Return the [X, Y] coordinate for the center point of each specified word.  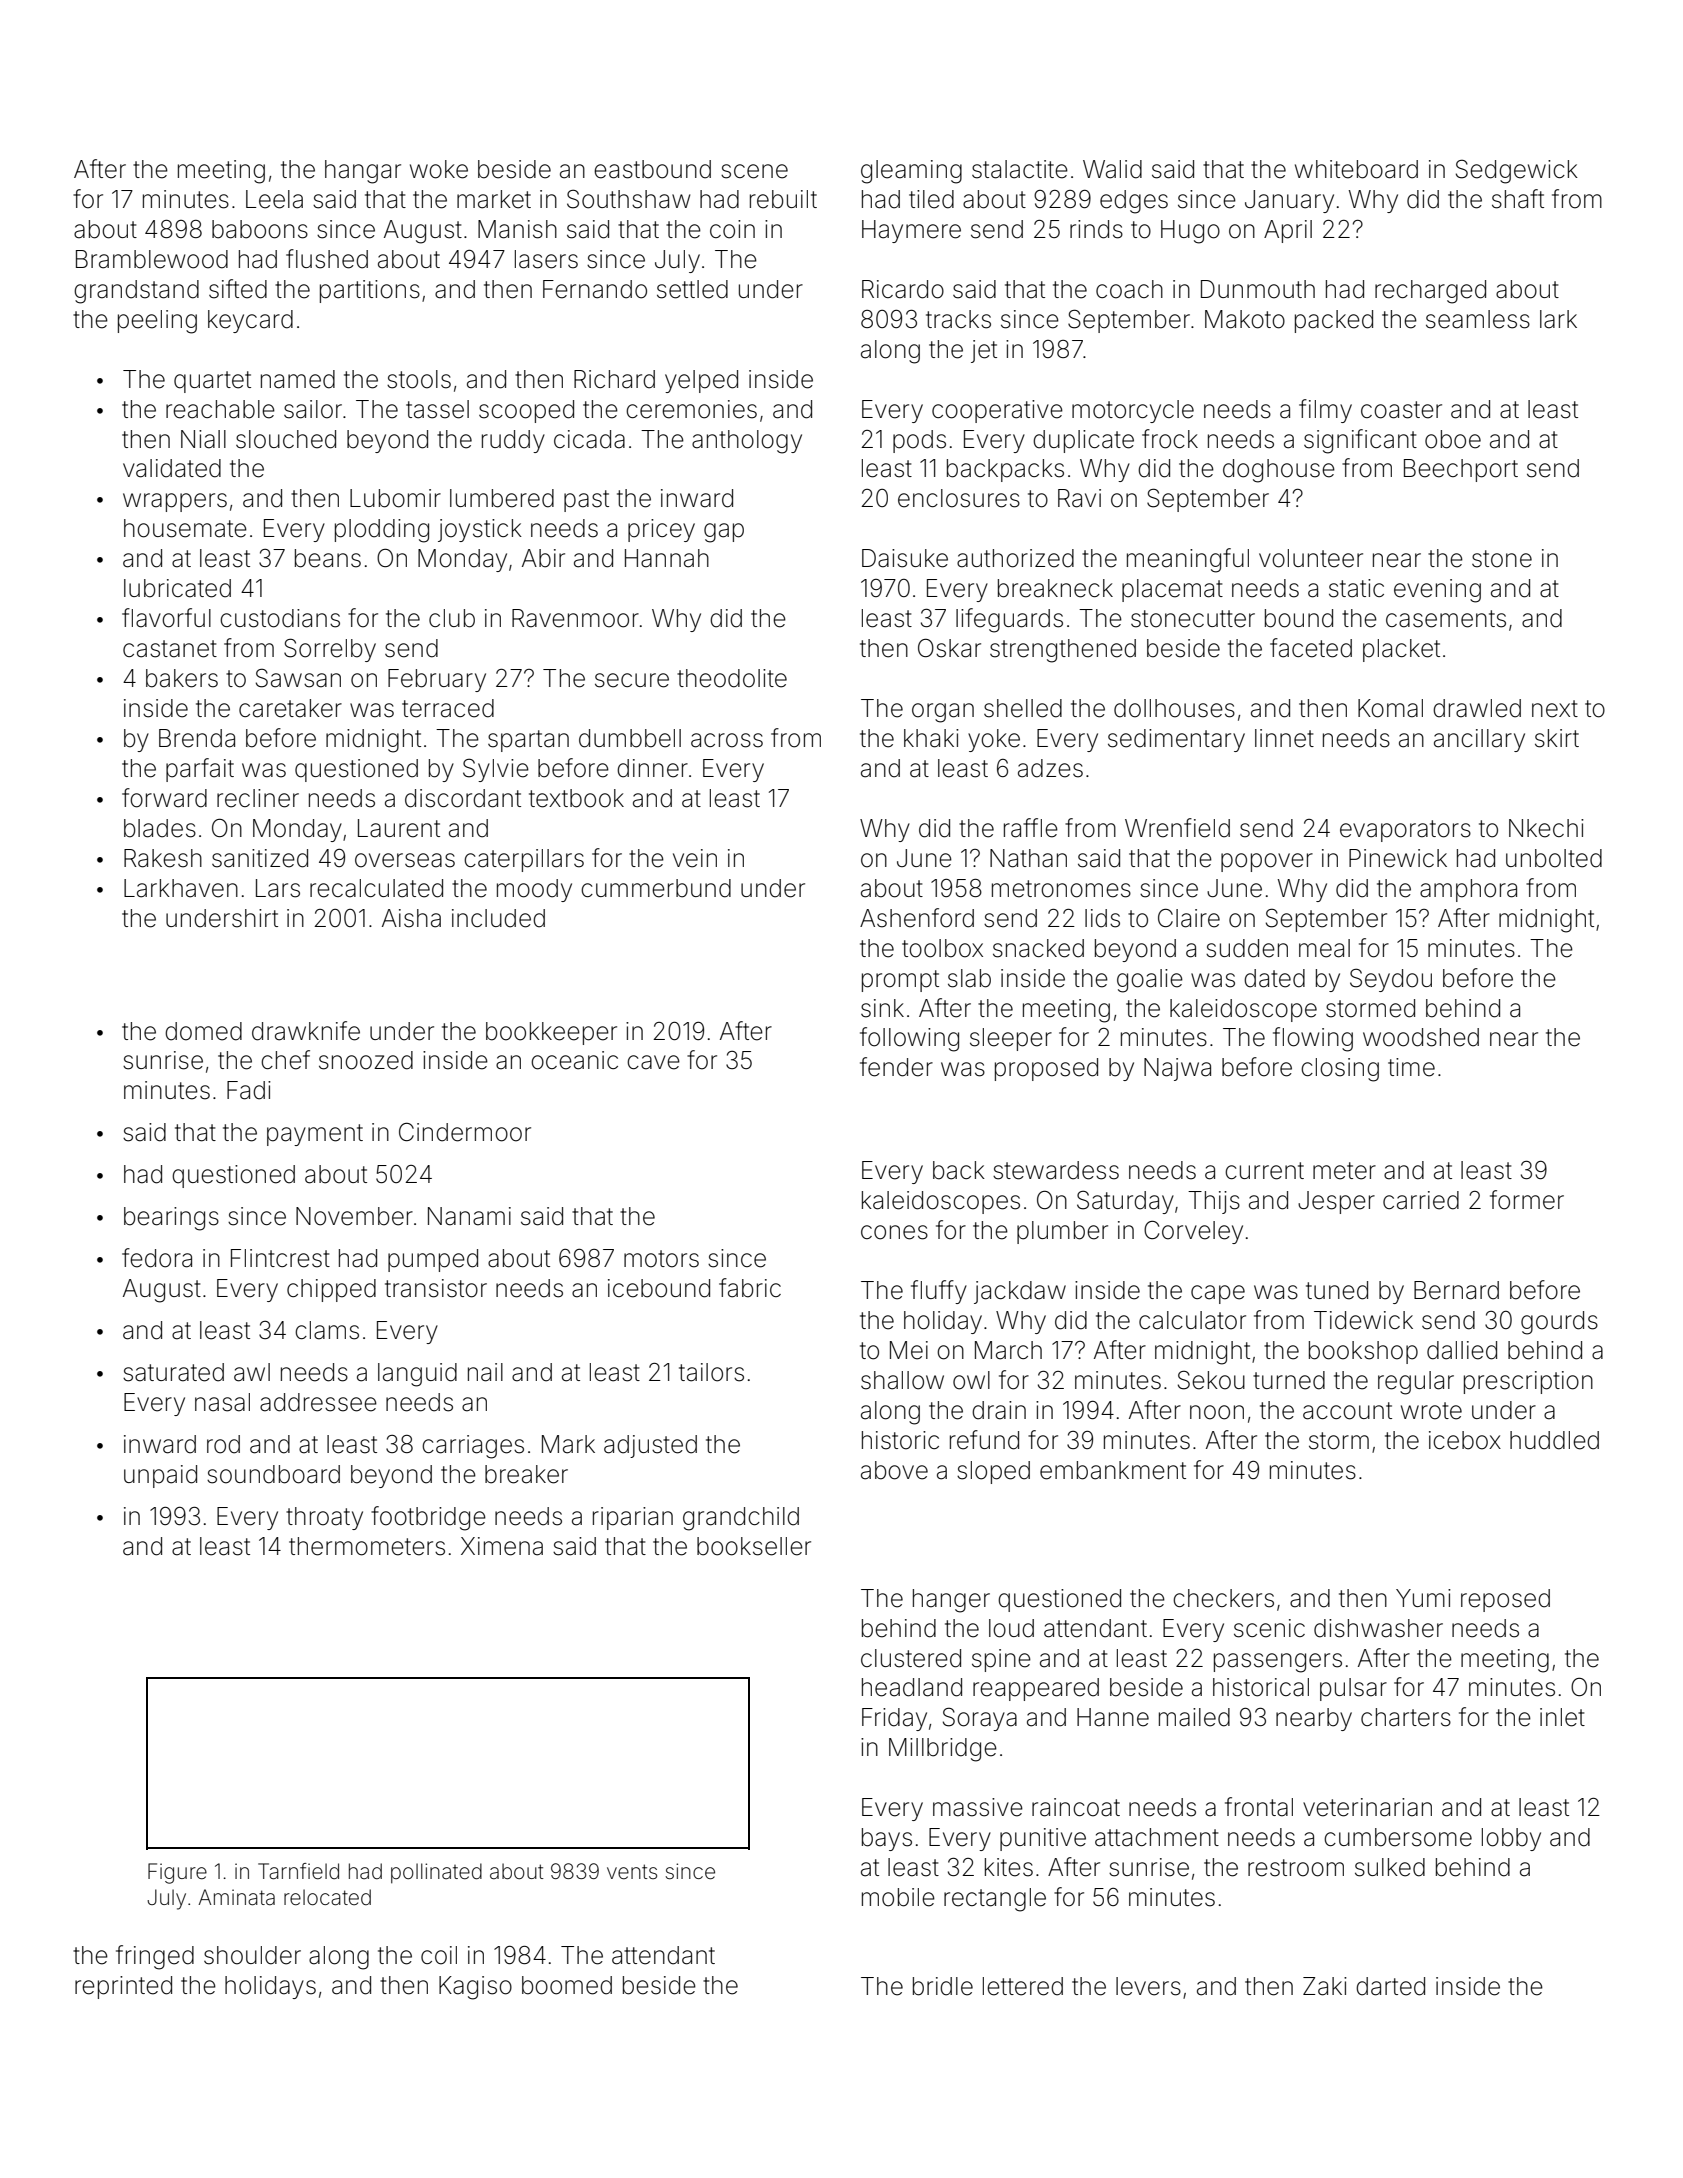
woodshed [1421, 1037]
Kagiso [475, 1988]
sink [882, 1008]
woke [439, 169]
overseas [405, 860]
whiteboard [1356, 169]
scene [754, 171]
